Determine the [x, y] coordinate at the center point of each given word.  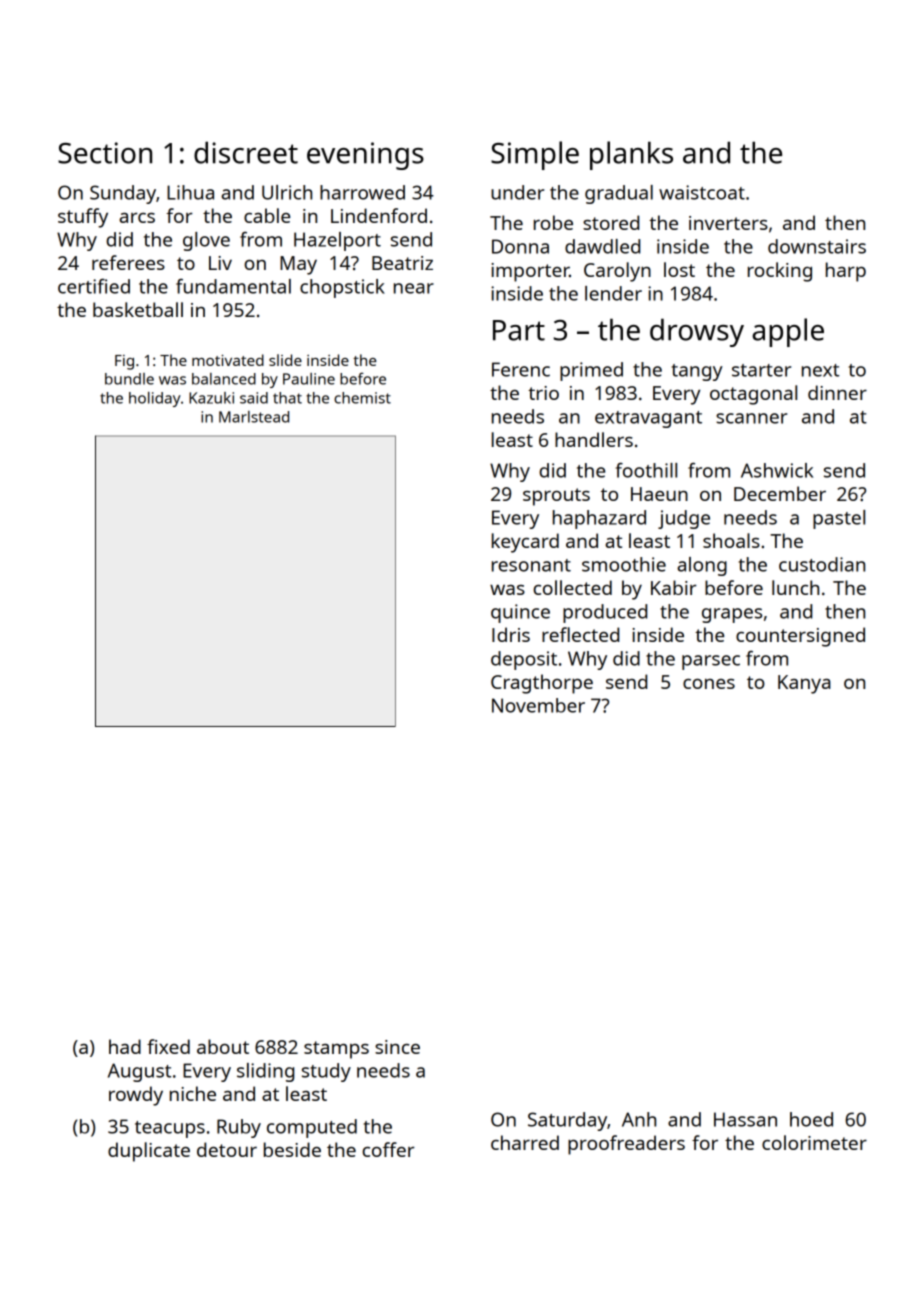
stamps [336, 1050]
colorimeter [814, 1142]
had [125, 1046]
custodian [822, 564]
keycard [525, 543]
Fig [124, 362]
